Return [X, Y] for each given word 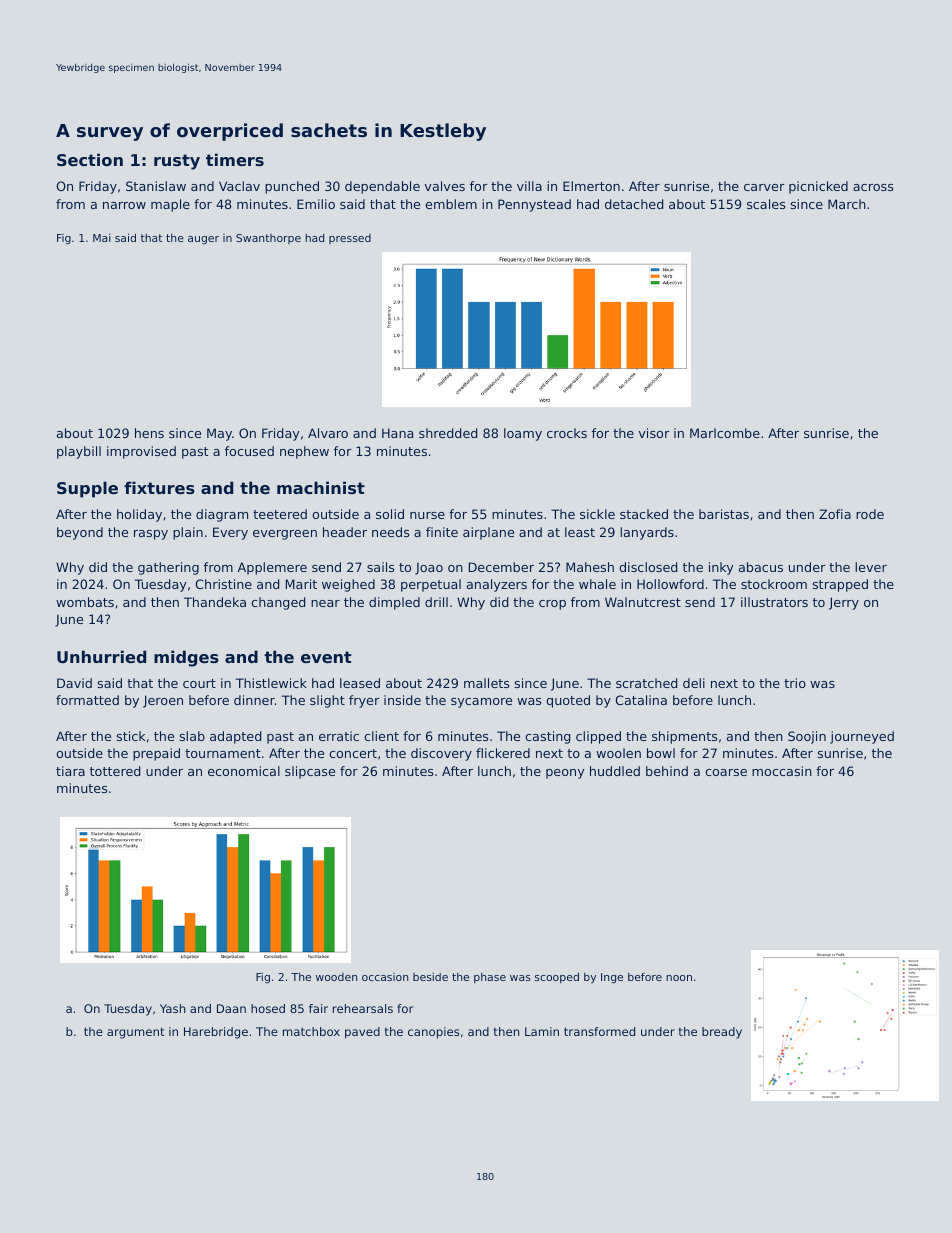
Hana [397, 433]
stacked [644, 514]
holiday [139, 515]
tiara [70, 771]
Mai [102, 238]
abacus [761, 567]
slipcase [310, 772]
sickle [597, 514]
